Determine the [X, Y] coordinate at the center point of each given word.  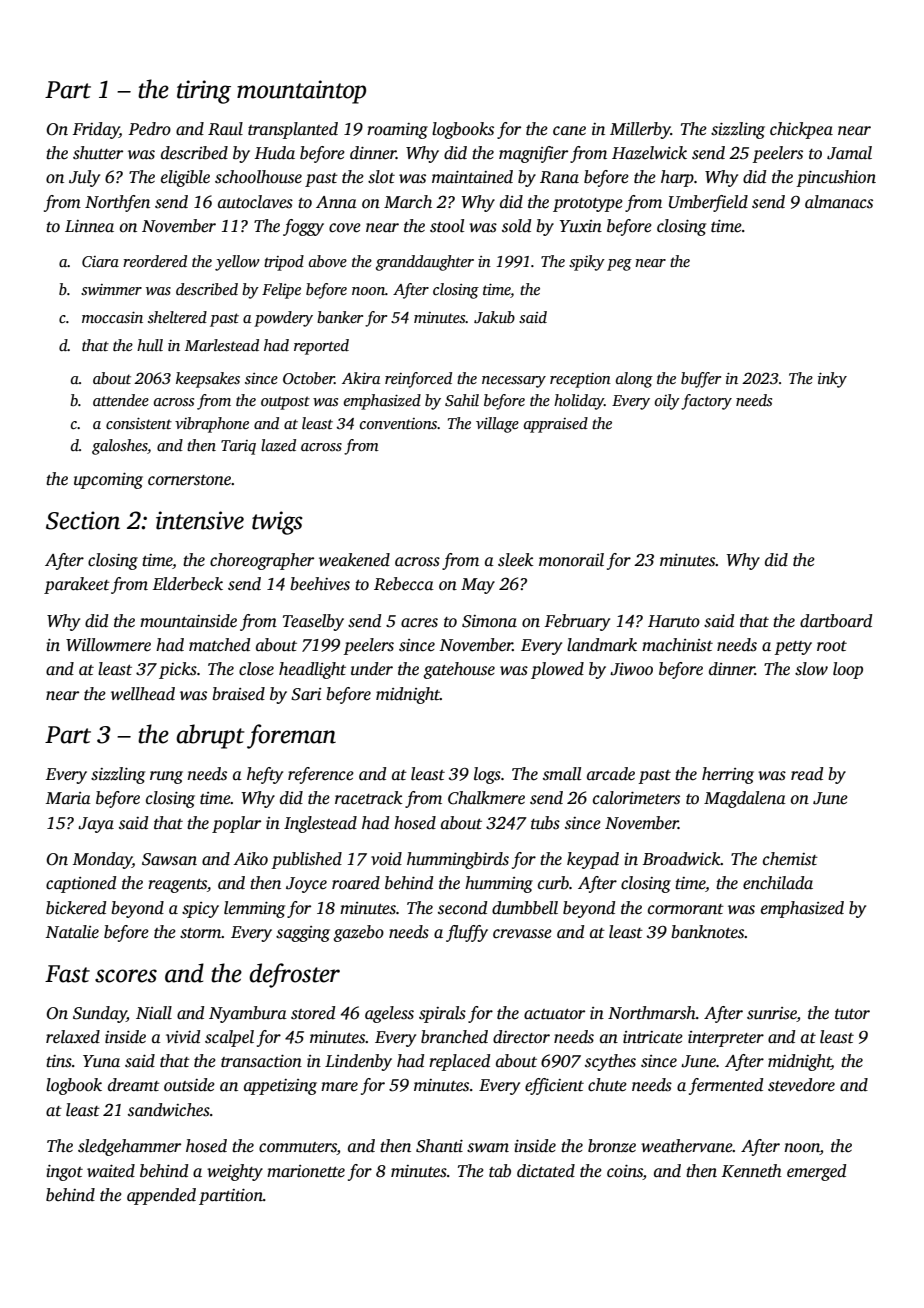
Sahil [462, 400]
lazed [278, 445]
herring [728, 775]
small [562, 774]
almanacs [839, 202]
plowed [557, 670]
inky [832, 380]
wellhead [143, 694]
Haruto [674, 621]
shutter [98, 153]
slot [381, 177]
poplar [236, 824]
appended [161, 1196]
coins [625, 1171]
